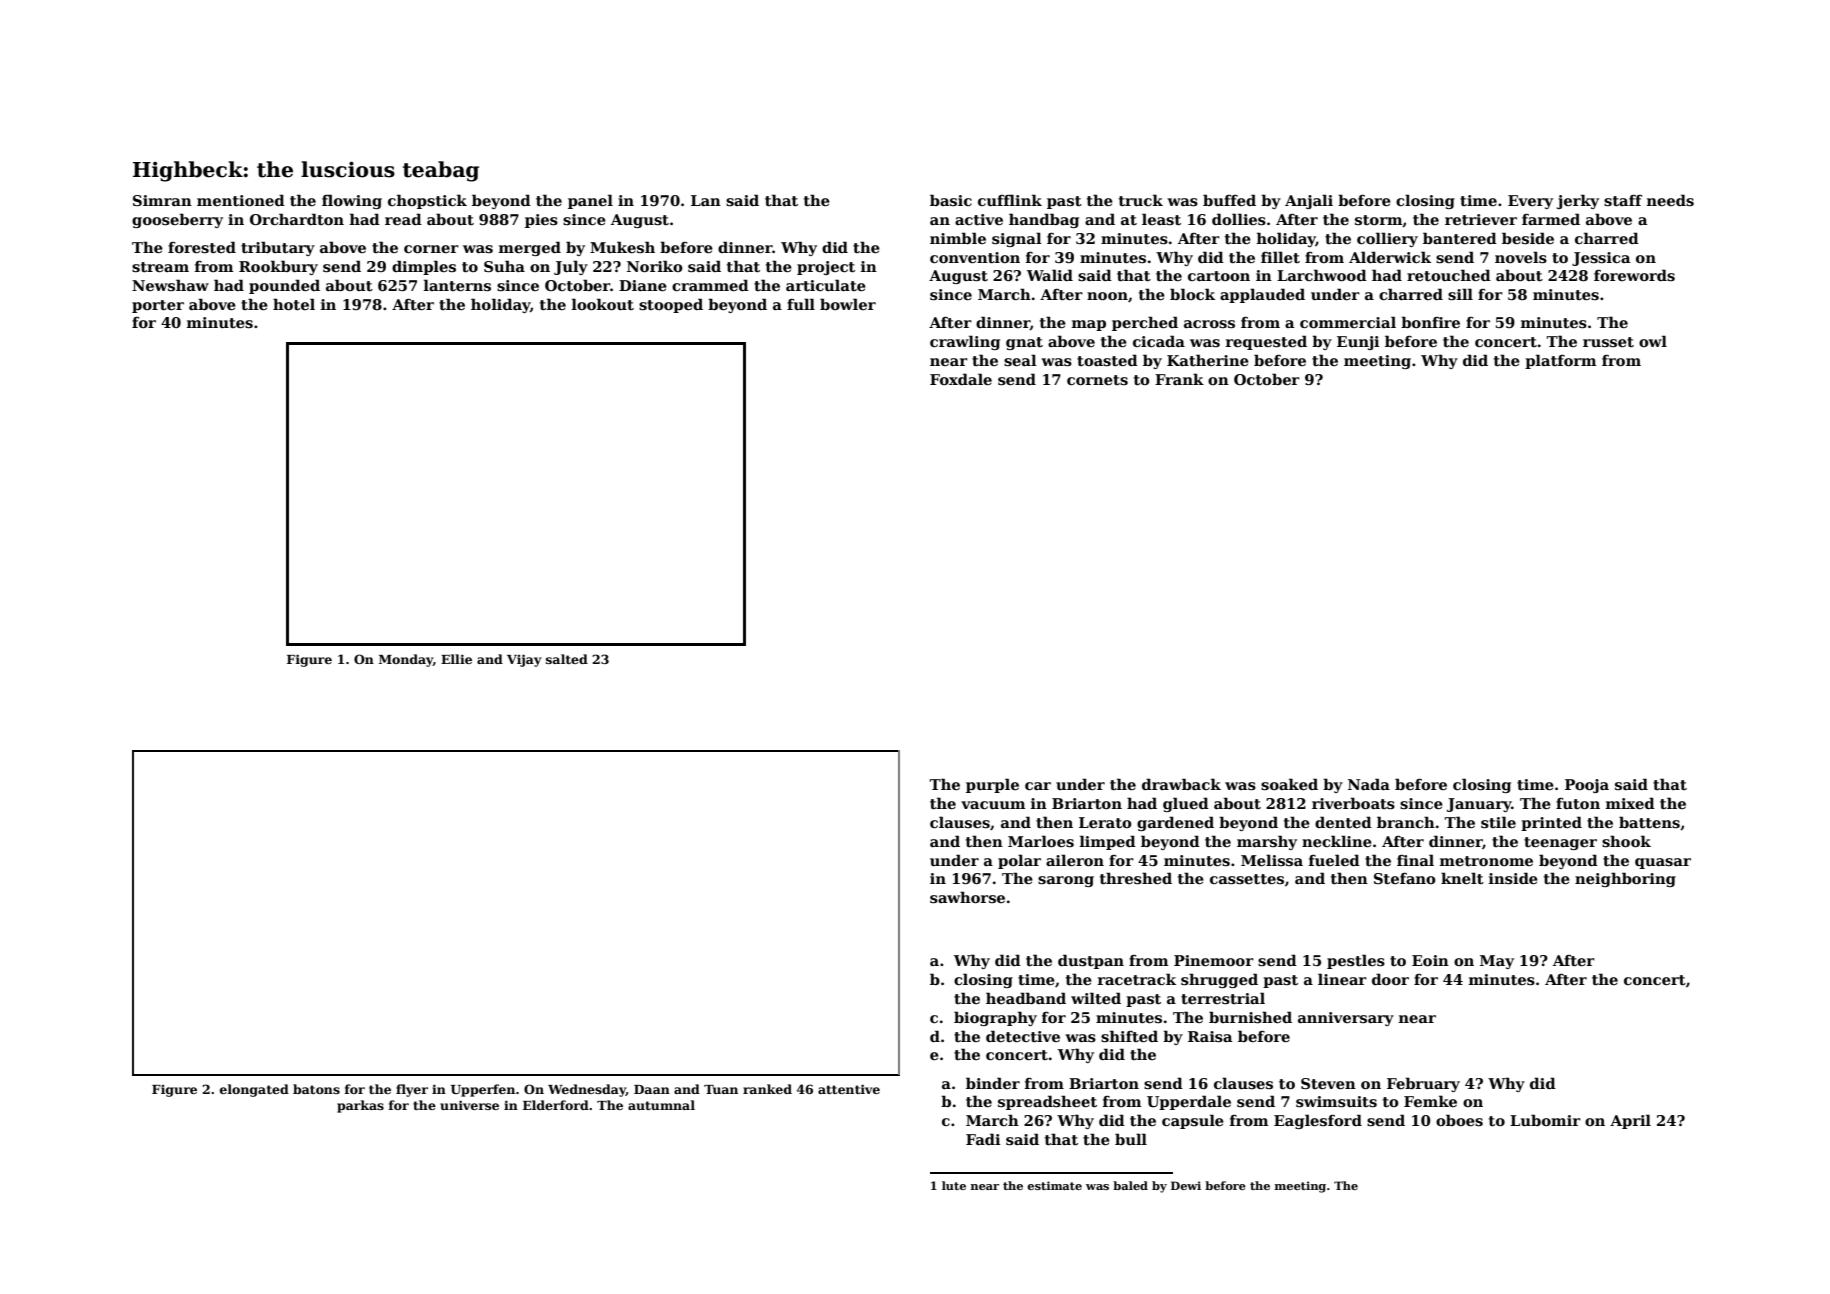 The height and width of the image is (1294, 1830). What do you see at coordinates (162, 200) in the image?
I see `Simran` at bounding box center [162, 200].
